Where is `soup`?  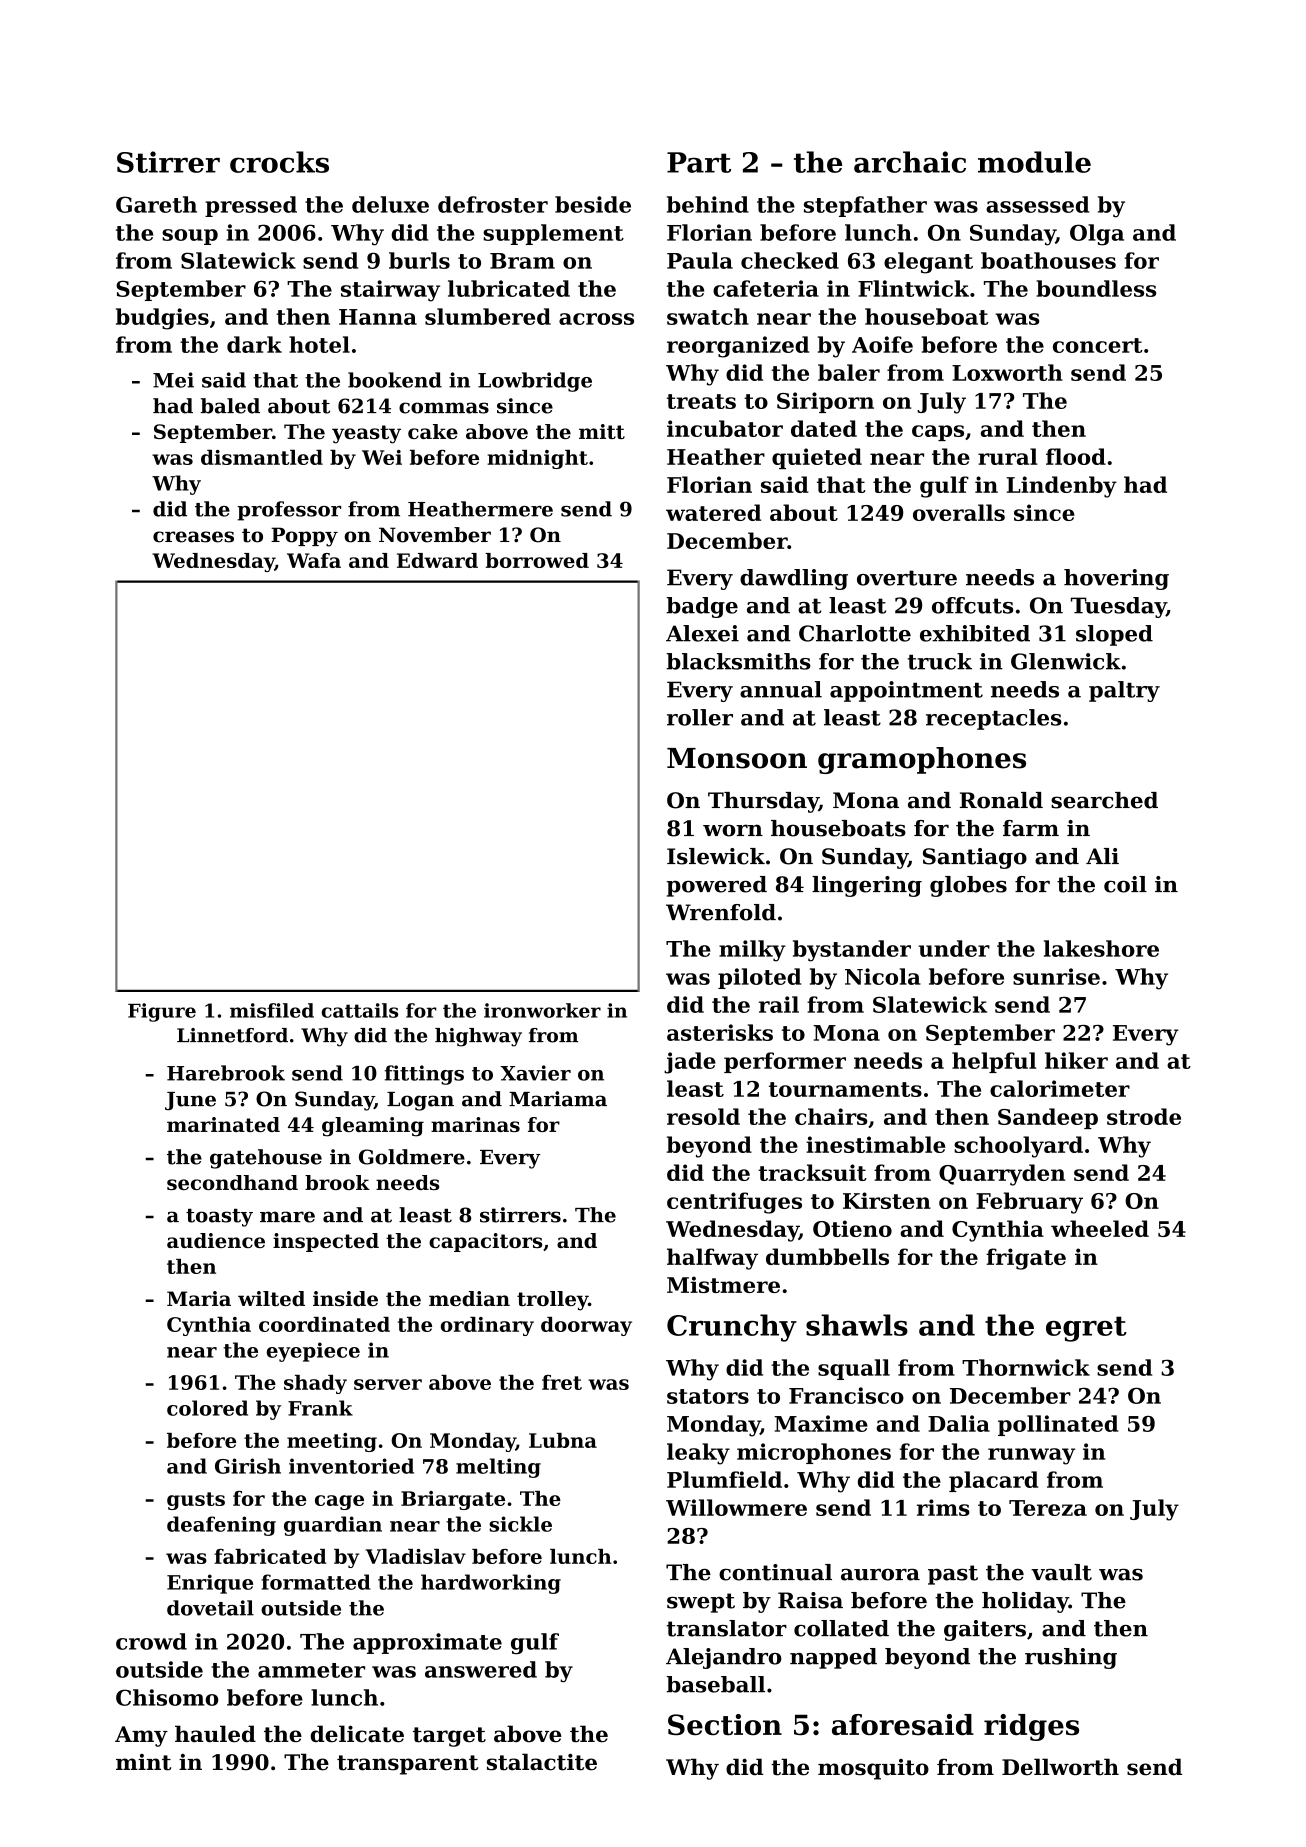 soup is located at coordinates (190, 237).
